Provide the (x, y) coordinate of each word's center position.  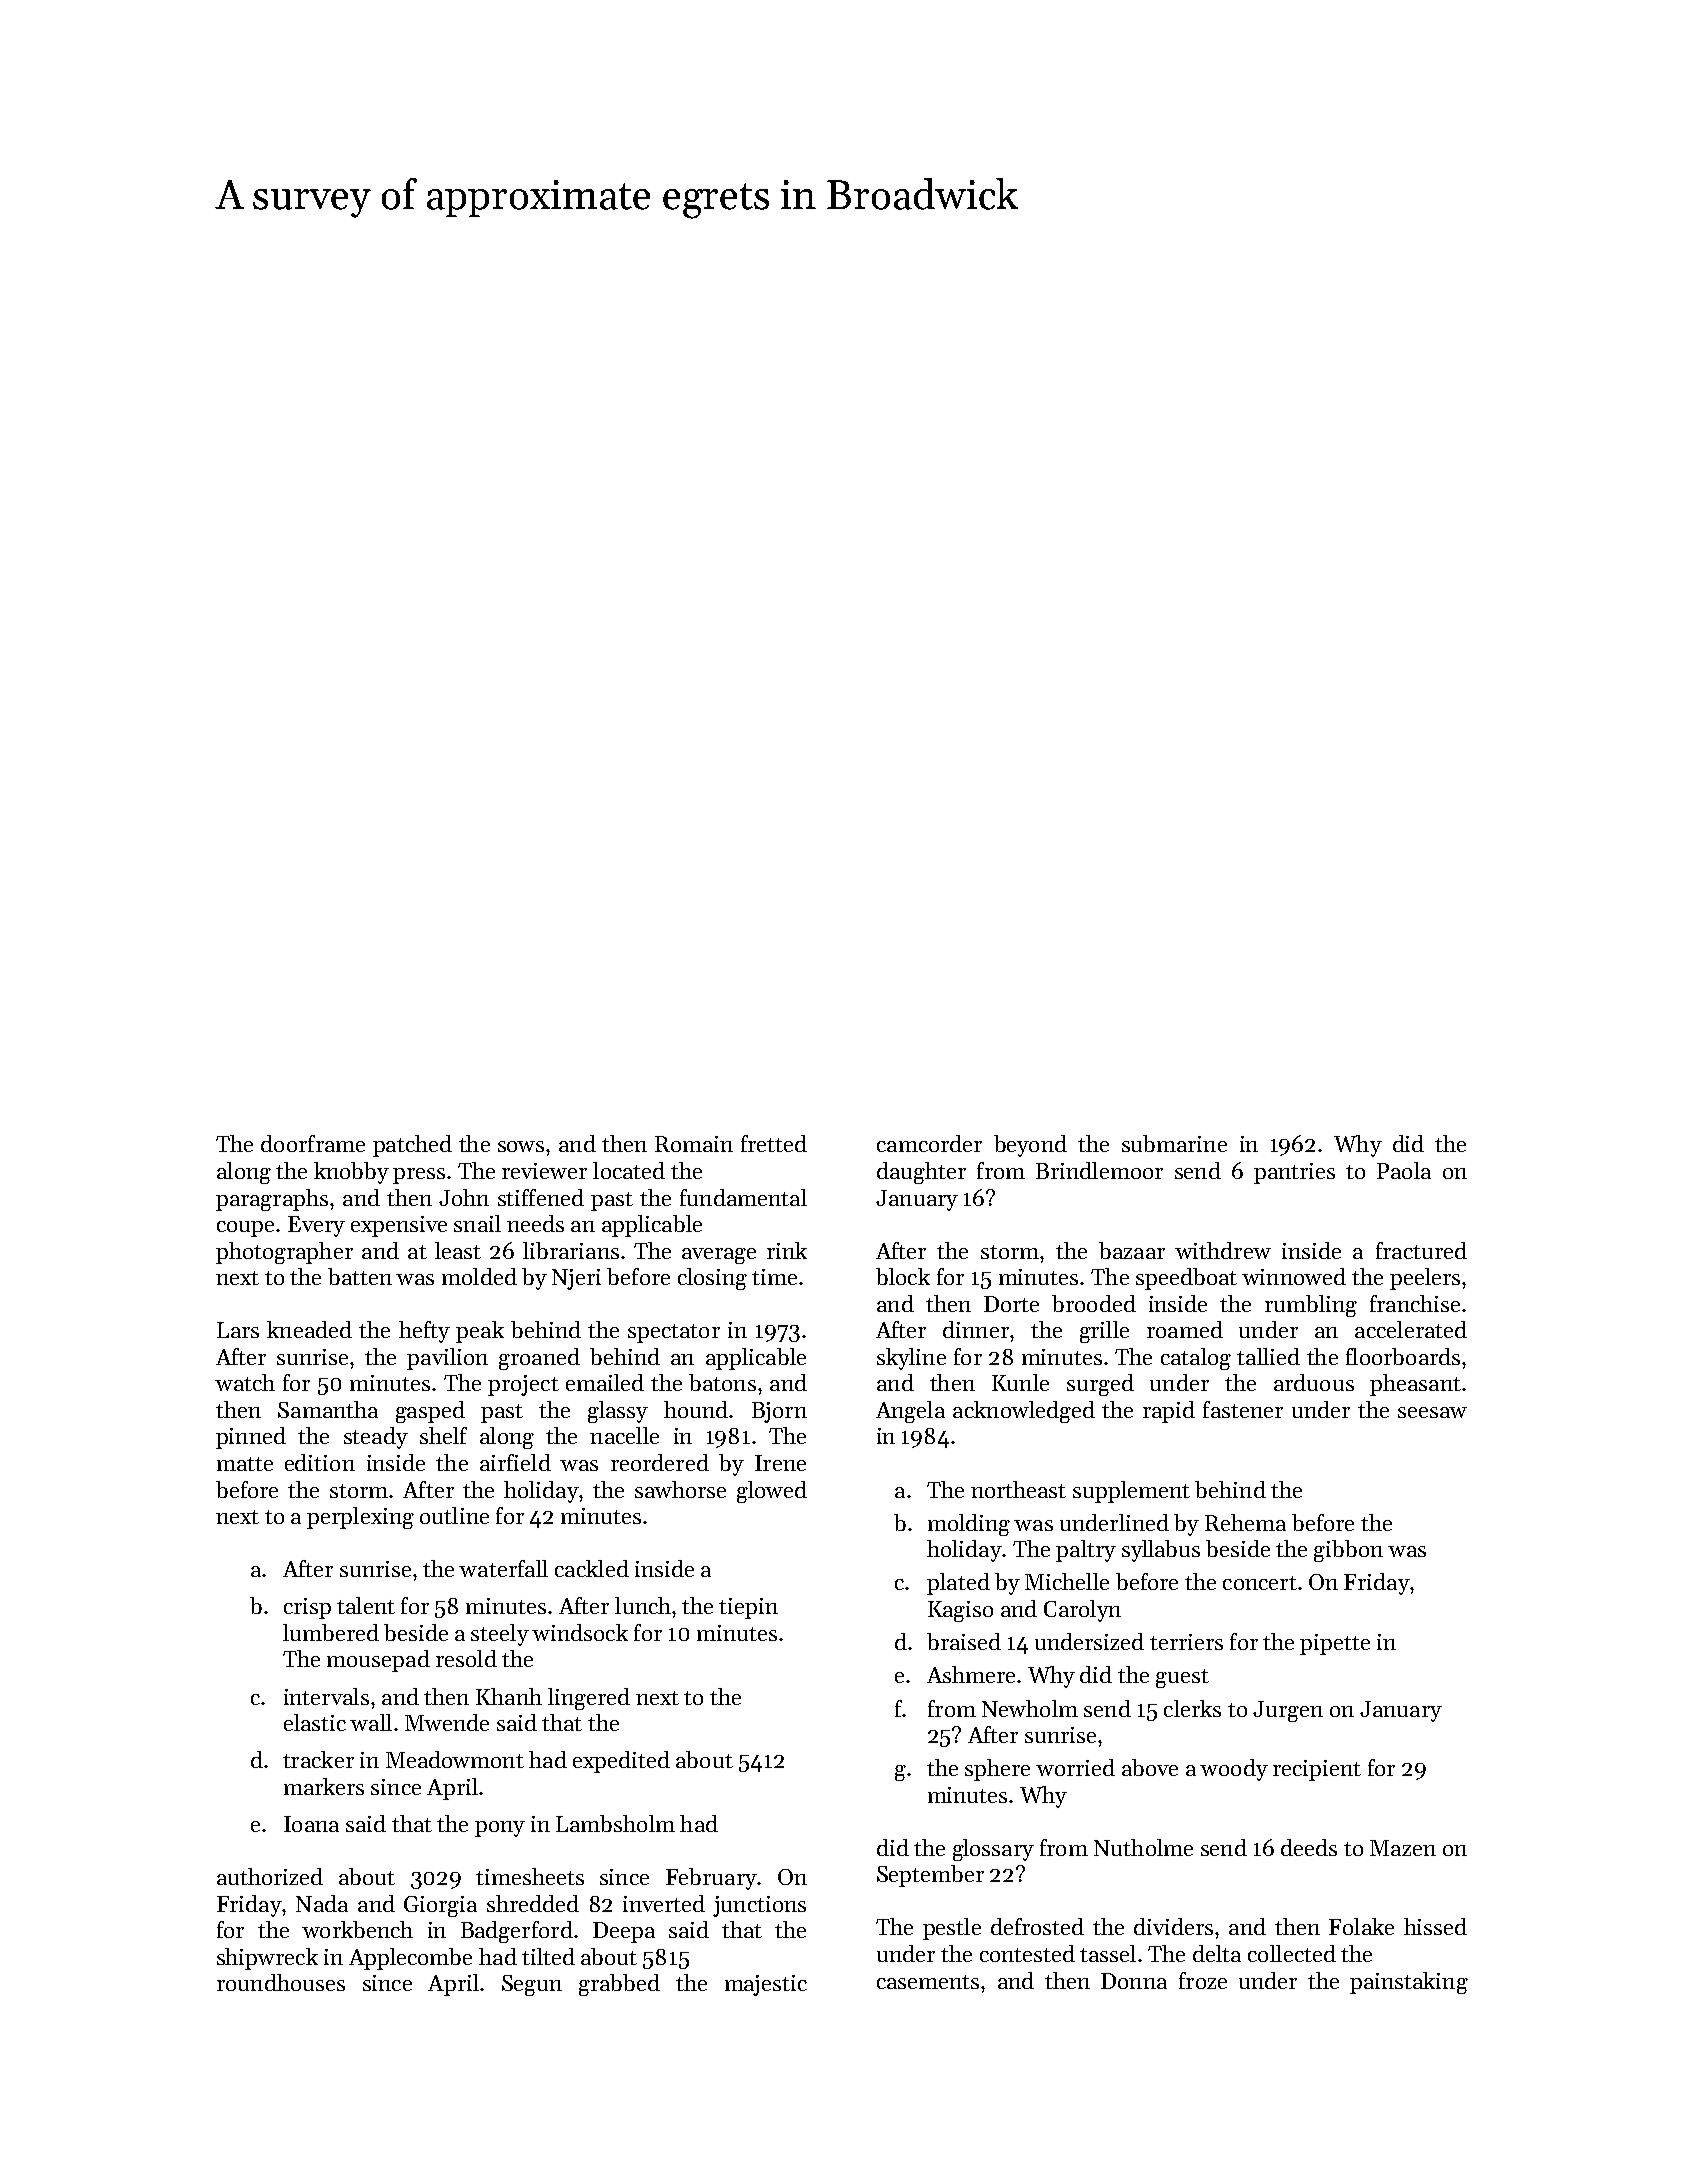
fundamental (743, 1197)
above (1150, 1767)
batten (360, 1276)
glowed (772, 1492)
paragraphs (272, 1200)
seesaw (1432, 1412)
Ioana (311, 1824)
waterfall (503, 1568)
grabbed (619, 1985)
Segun (532, 1985)
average (719, 1256)
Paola (1404, 1170)
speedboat (1186, 1279)
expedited (621, 1762)
